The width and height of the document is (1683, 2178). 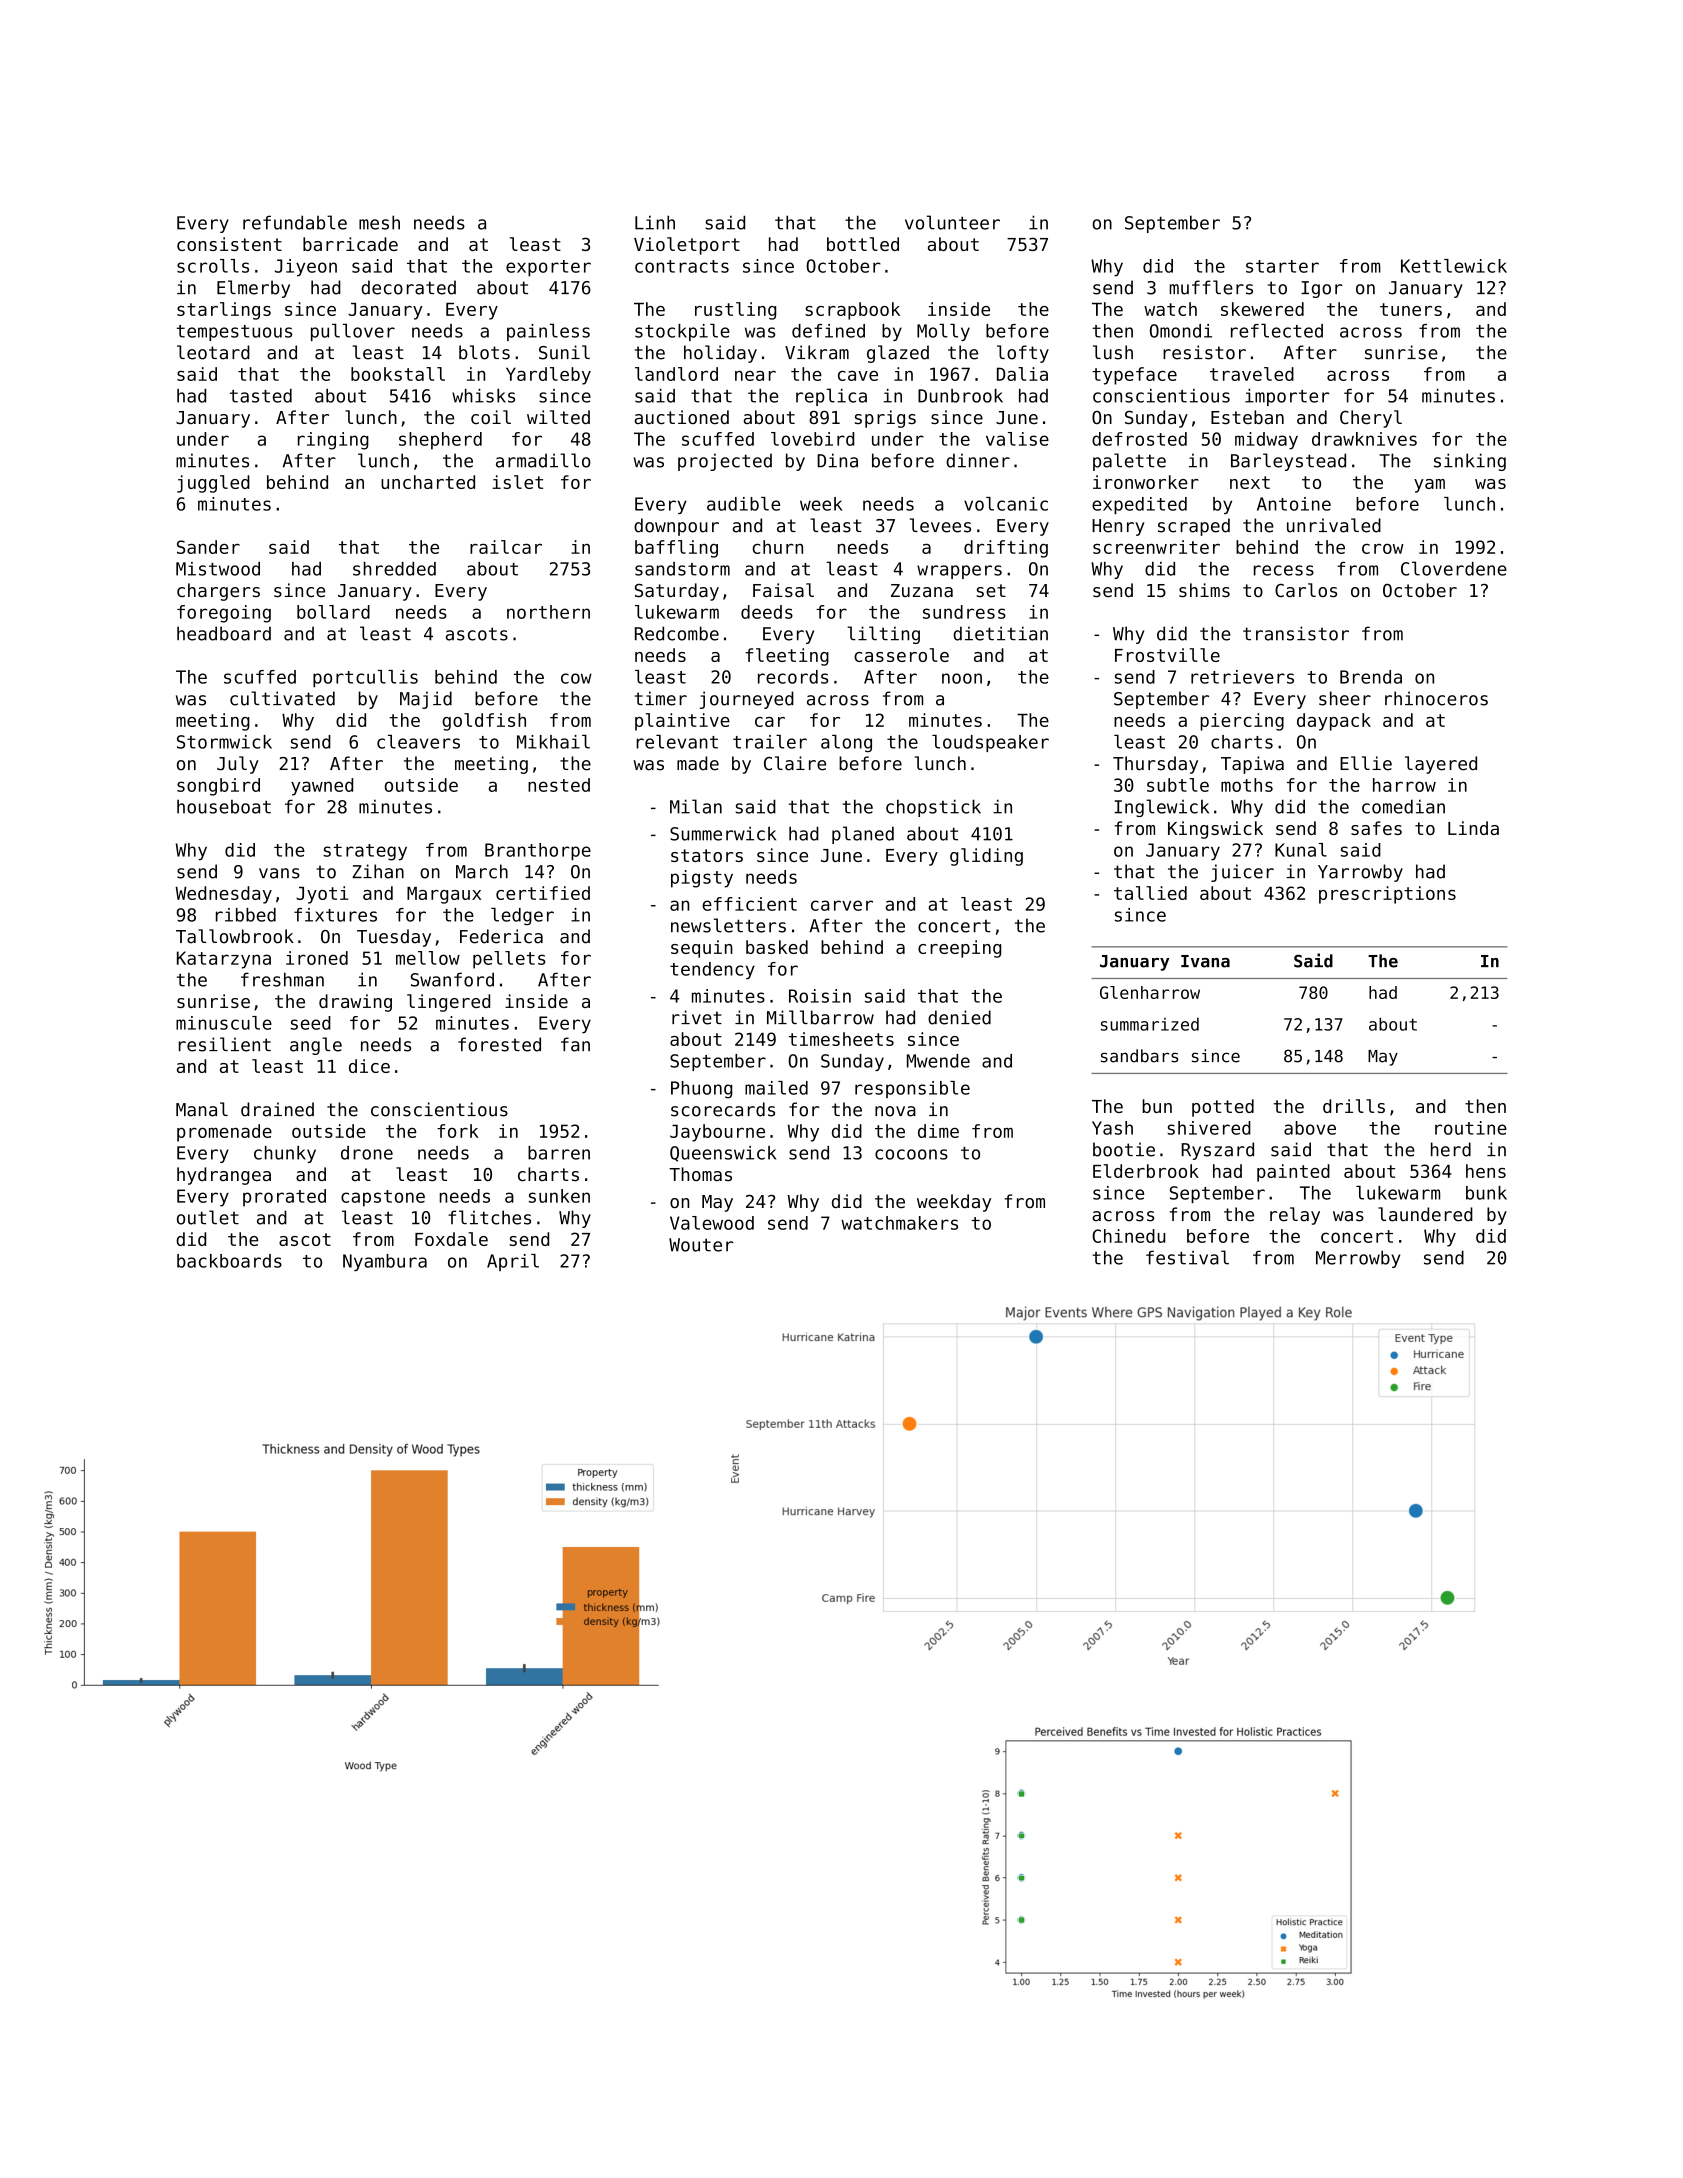 What do you see at coordinates (1205, 961) in the document?
I see `Ivana` at bounding box center [1205, 961].
